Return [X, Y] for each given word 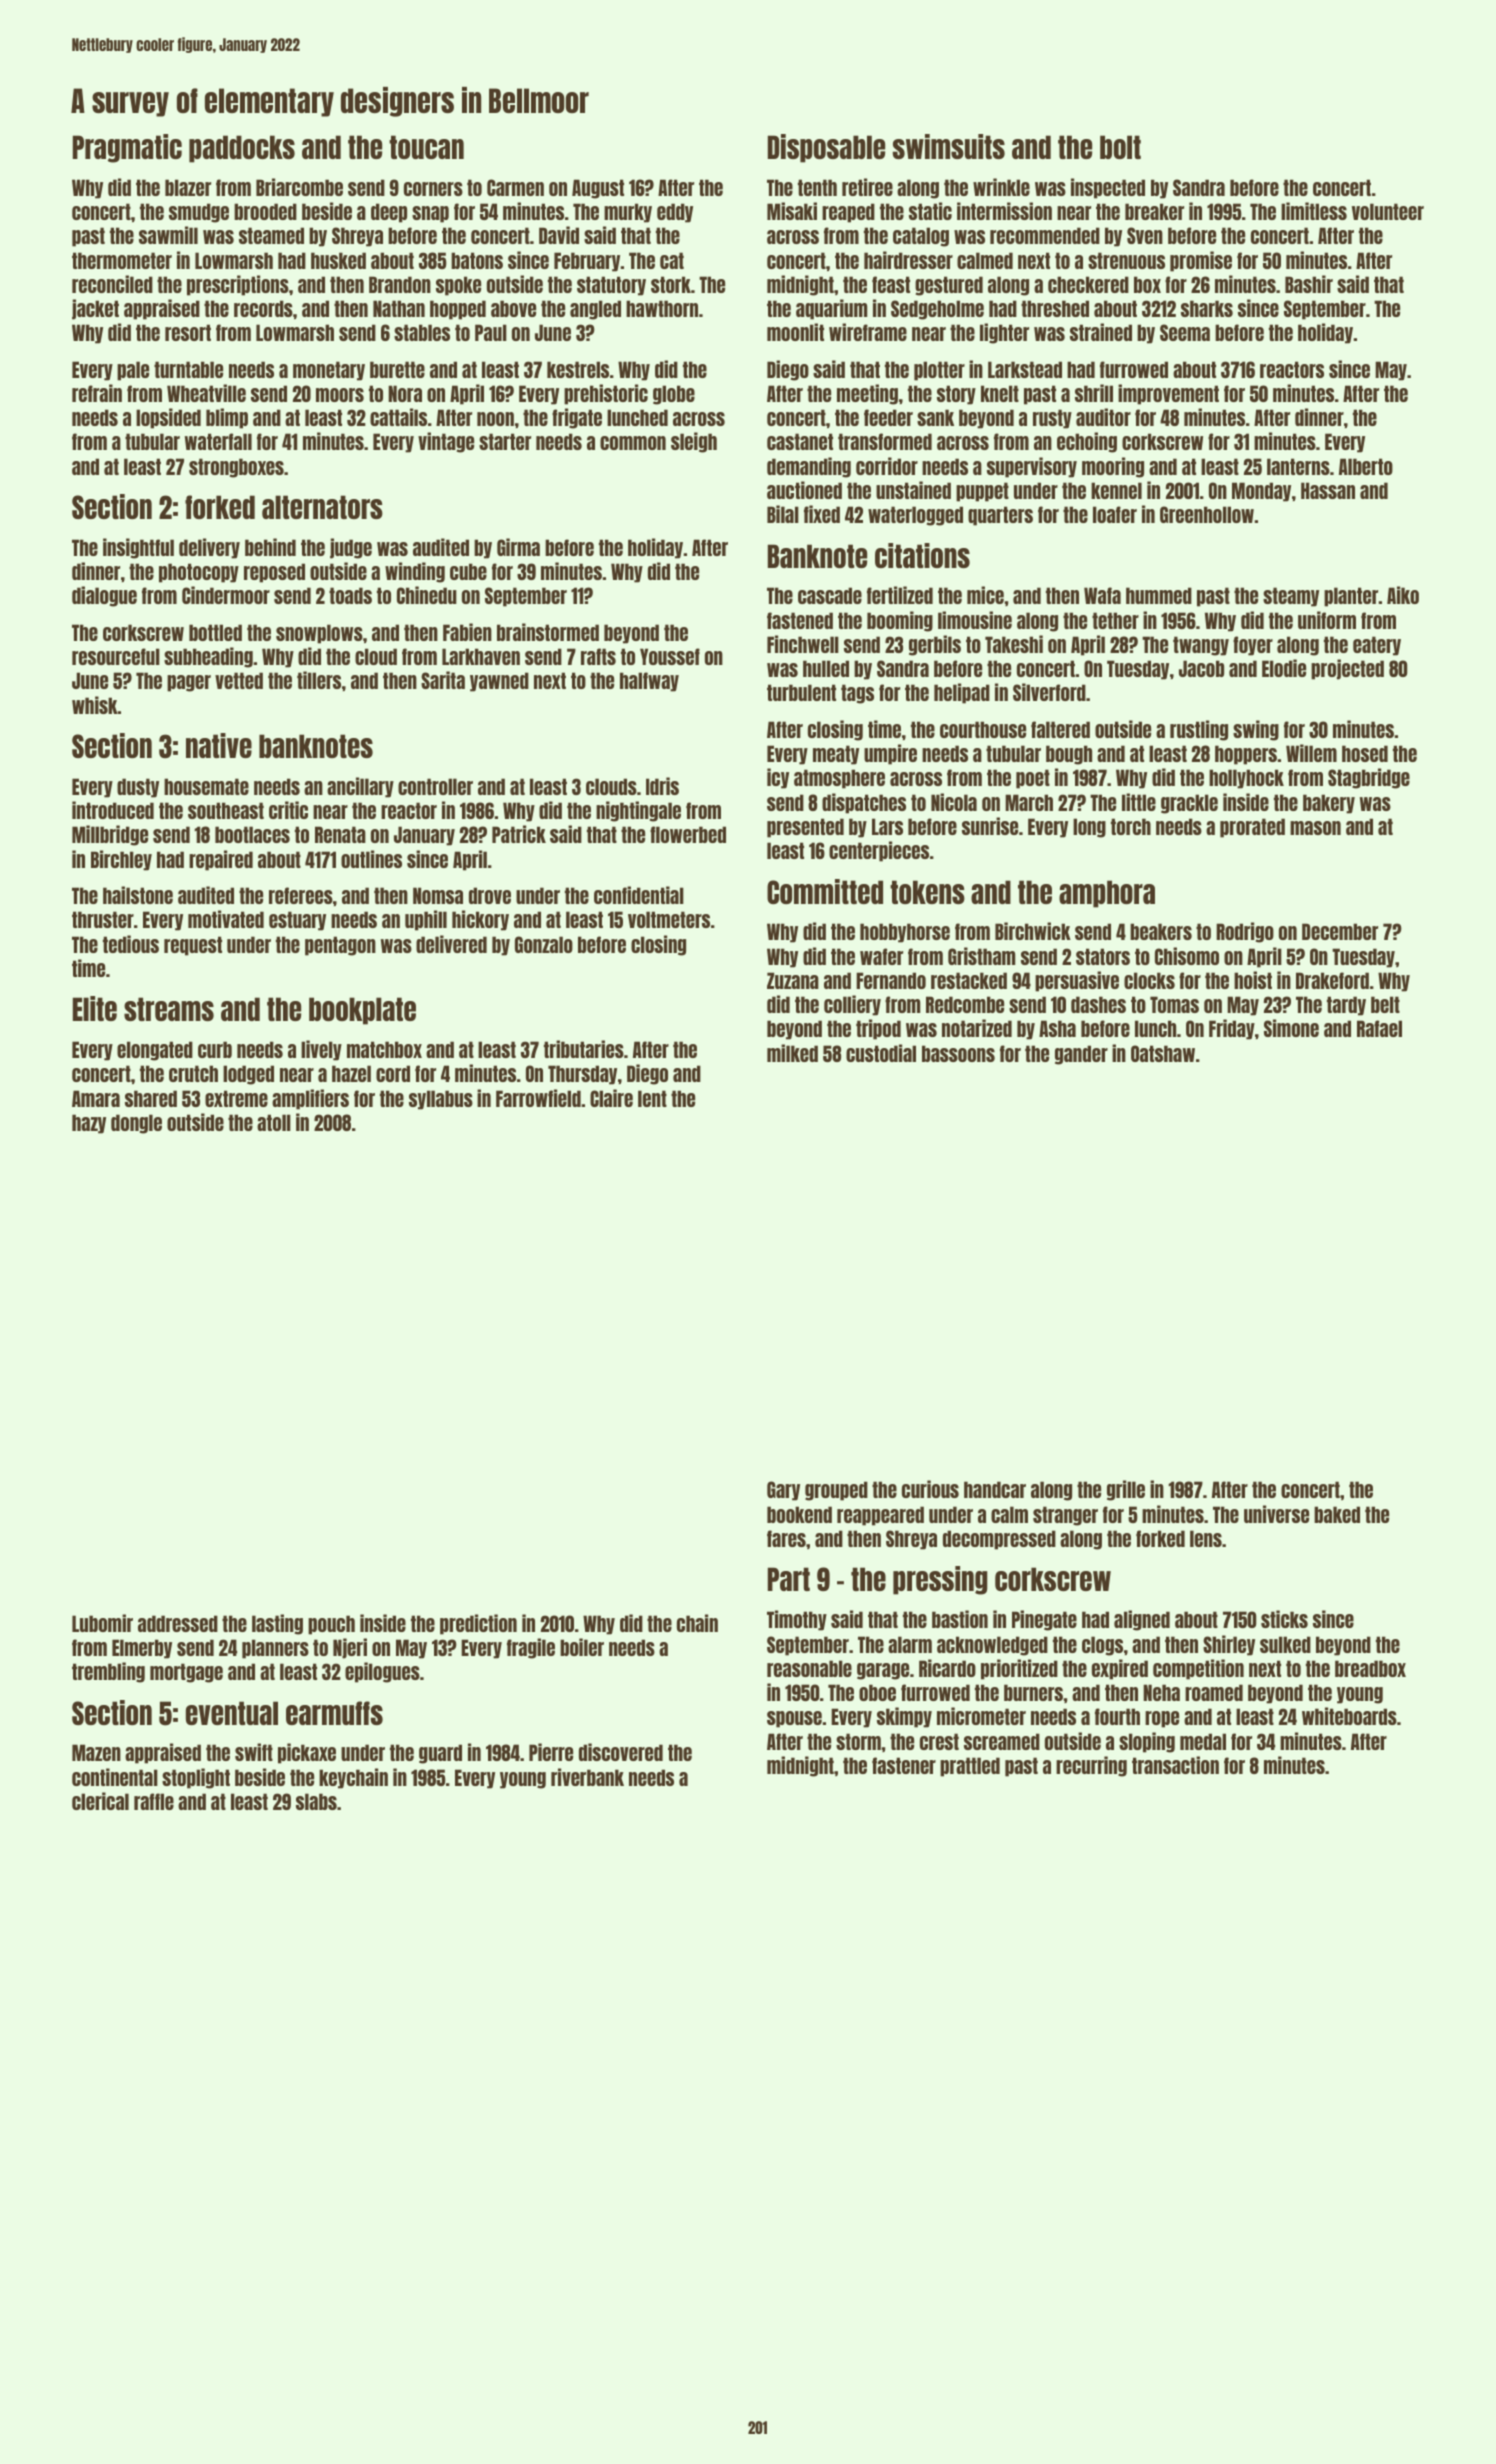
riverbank [587, 1777]
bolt [1120, 147]
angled [595, 310]
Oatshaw [1163, 1053]
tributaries [584, 1049]
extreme [236, 1098]
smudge [199, 213]
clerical [100, 1801]
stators [1103, 956]
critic [288, 810]
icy [778, 778]
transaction [1175, 1765]
